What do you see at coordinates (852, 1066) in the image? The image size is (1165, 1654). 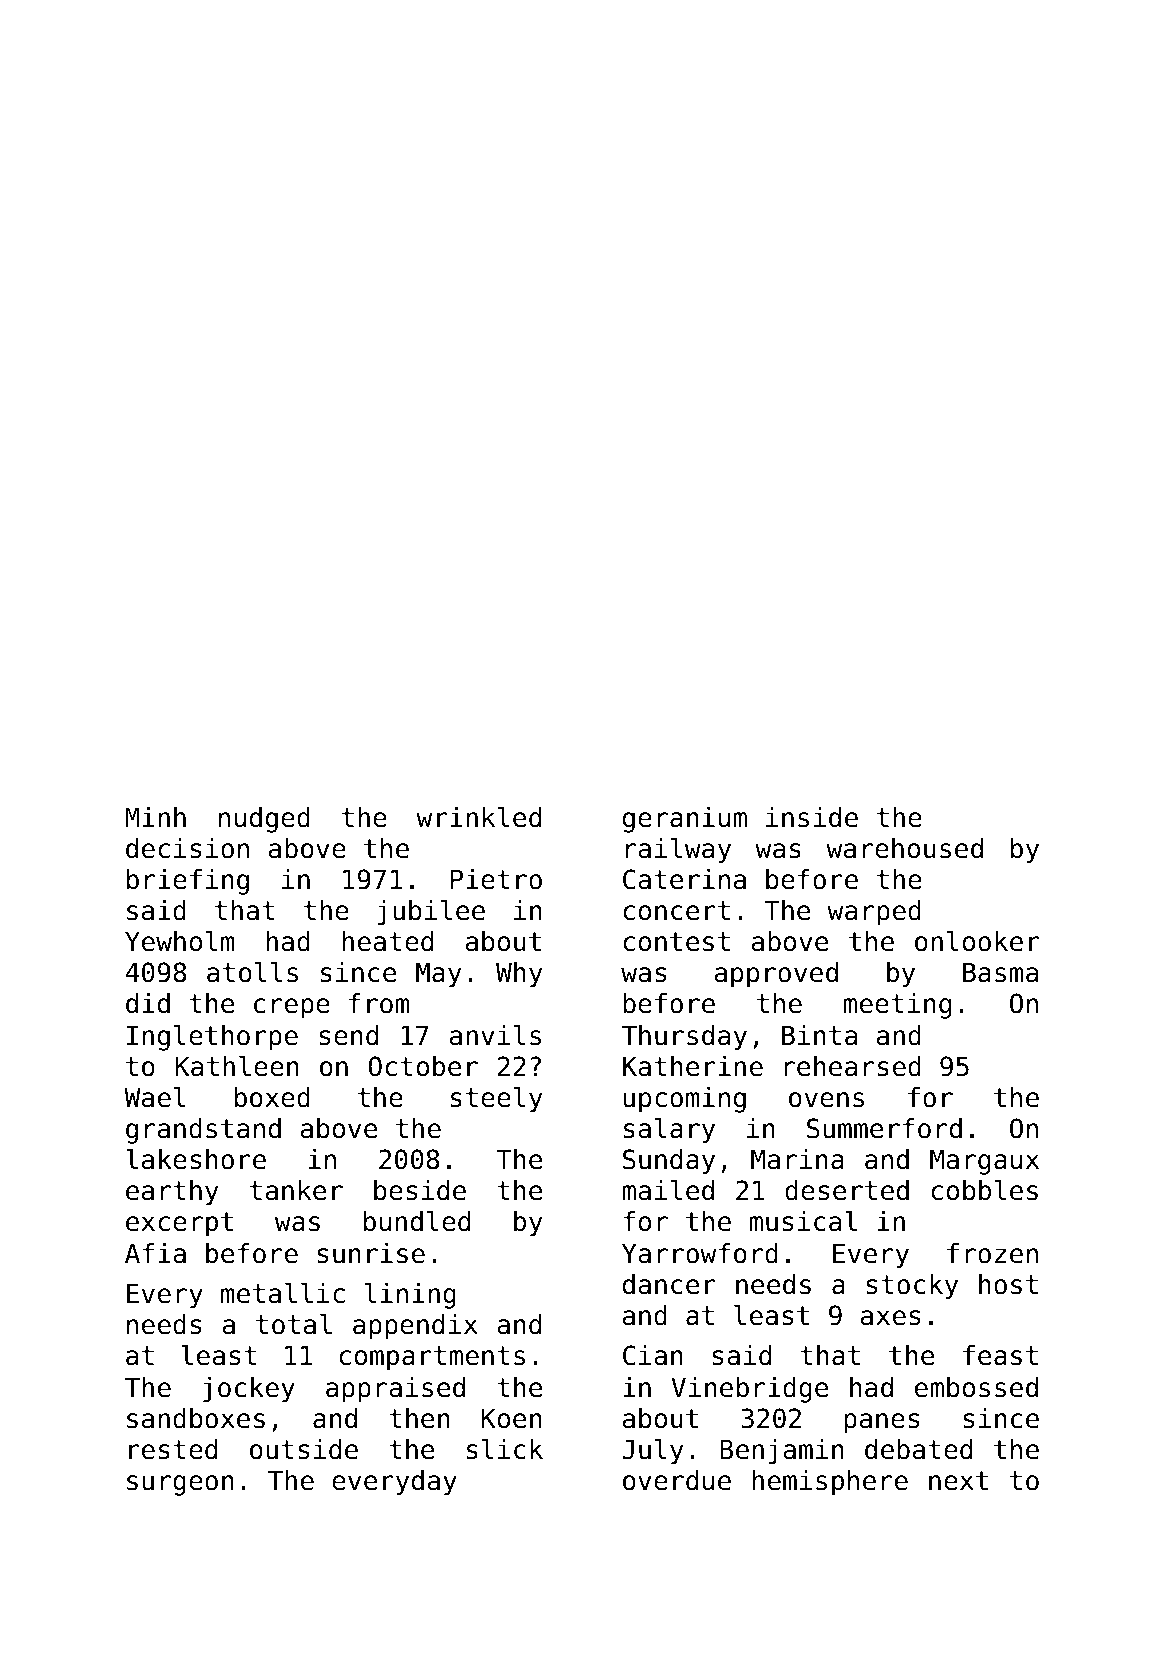 I see `rehearsed` at bounding box center [852, 1066].
